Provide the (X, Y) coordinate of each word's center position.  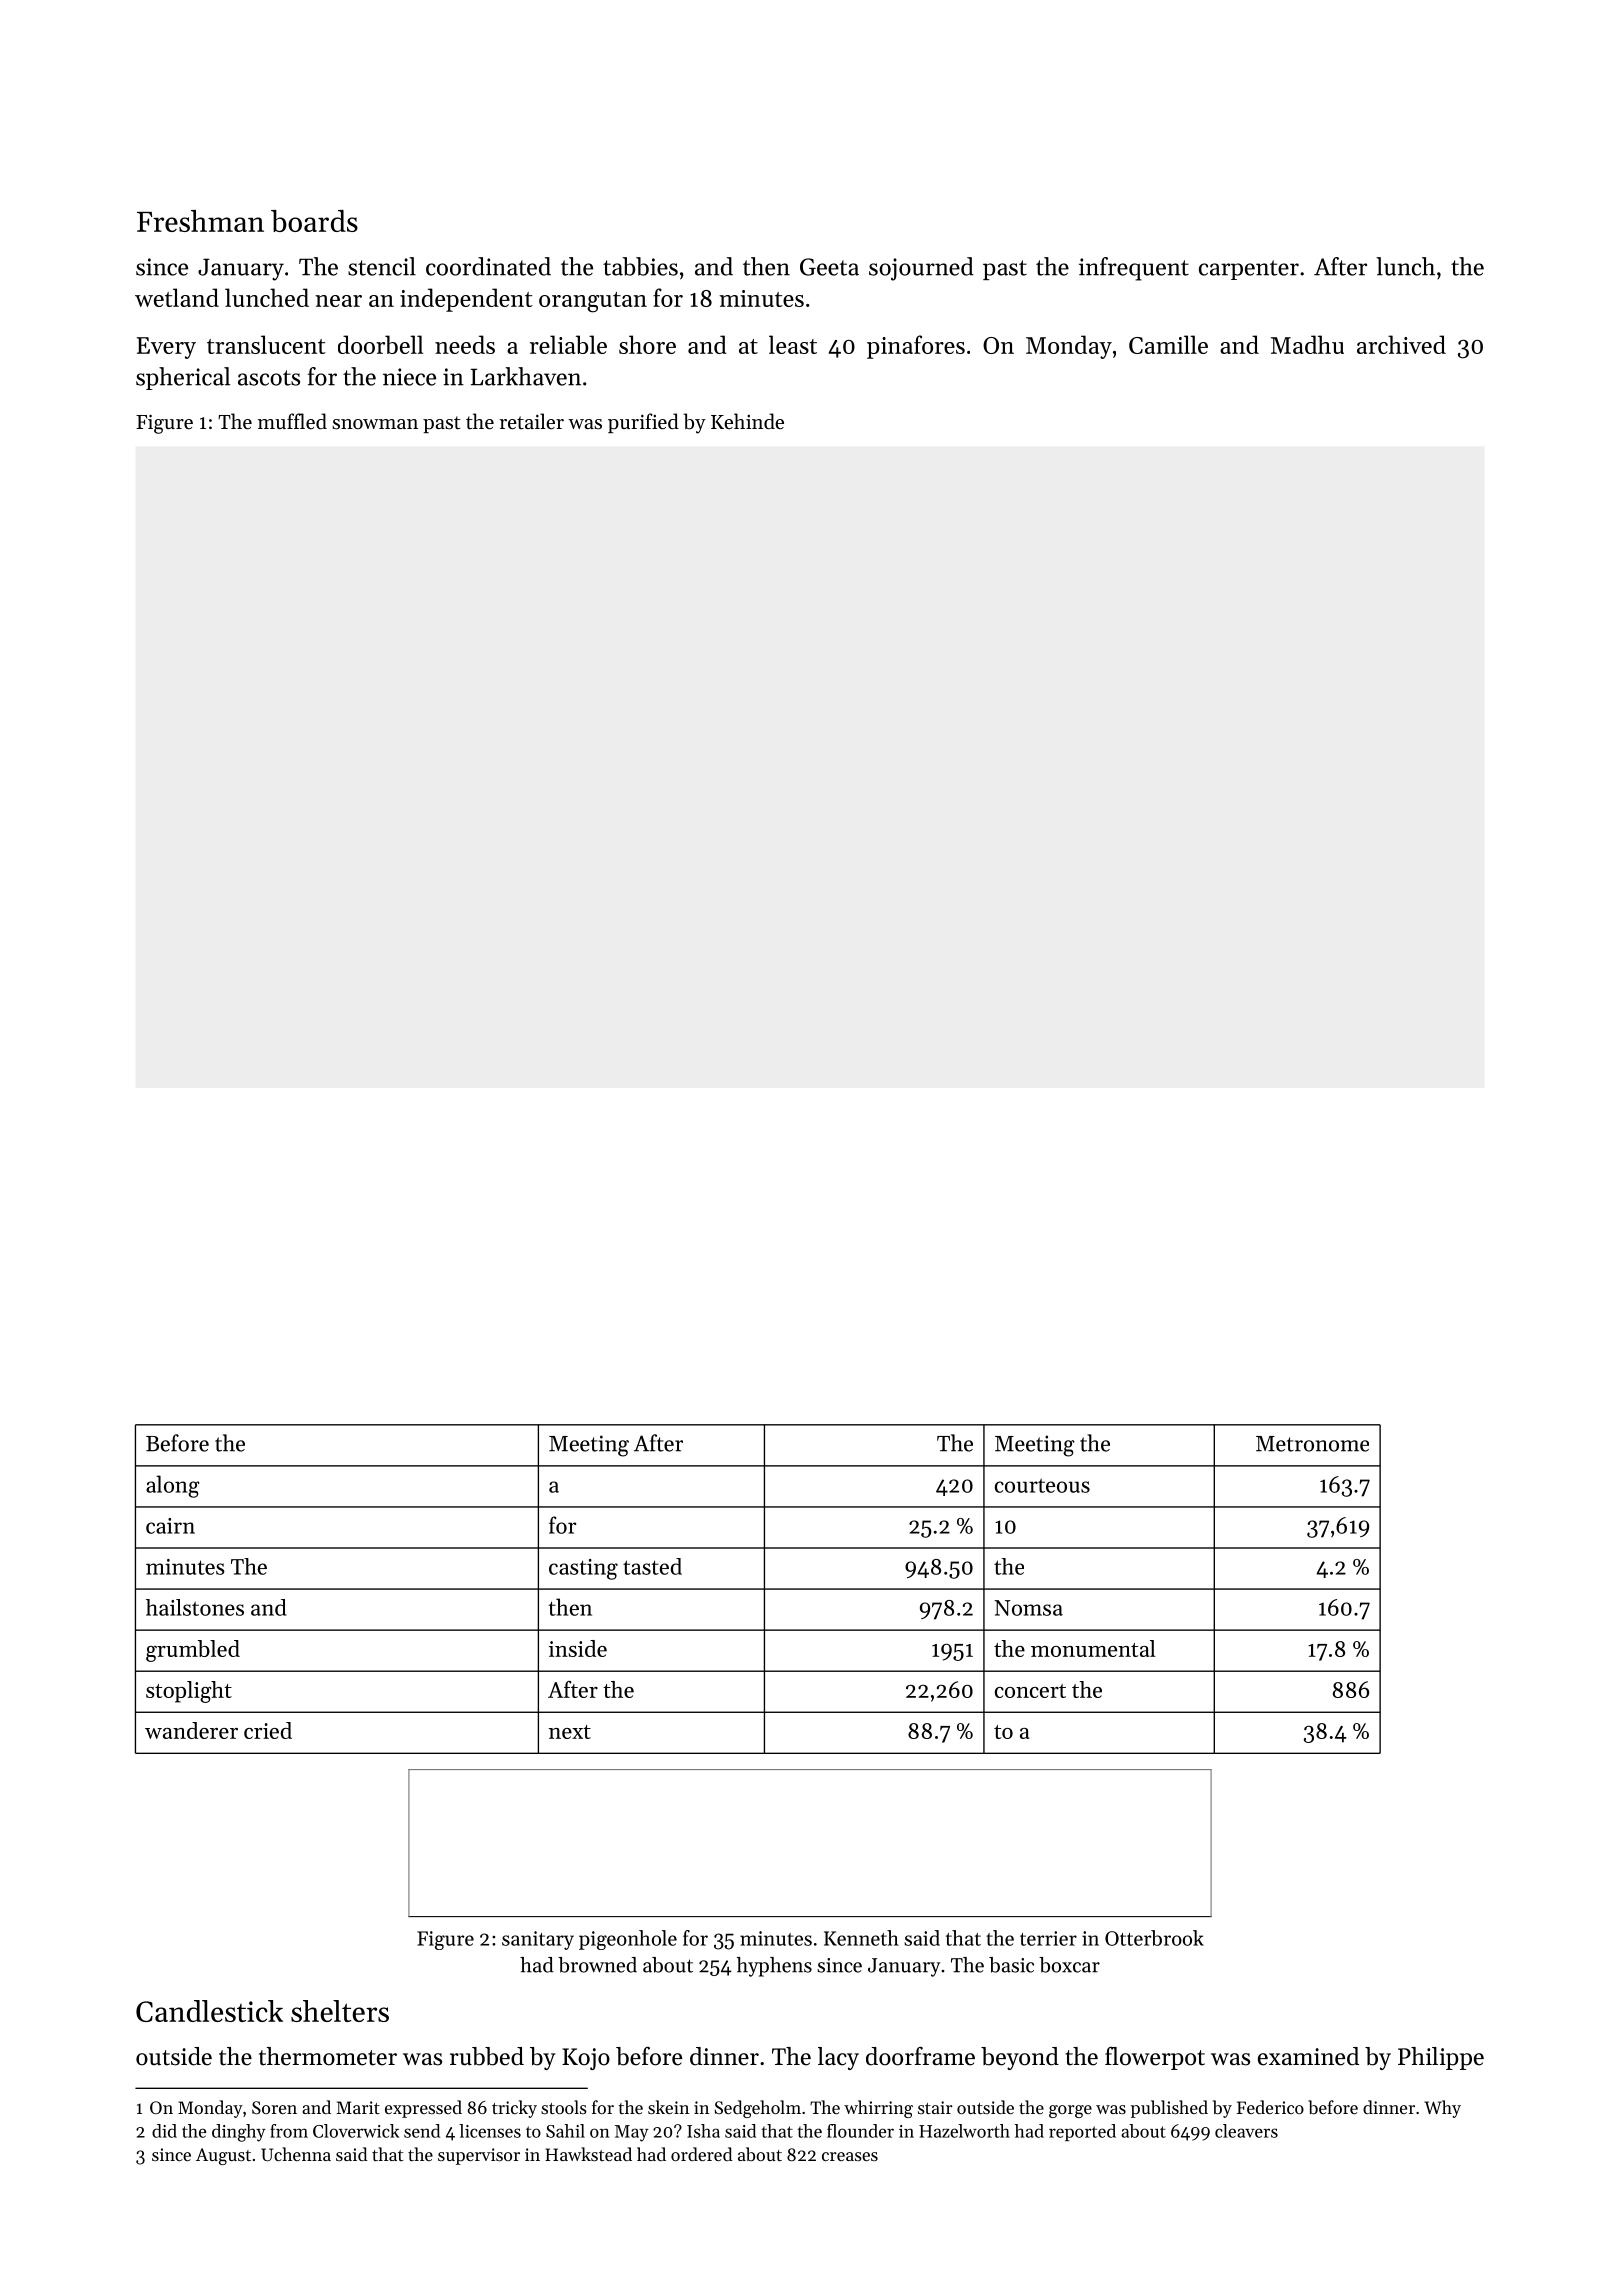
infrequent (1134, 269)
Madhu (1307, 344)
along (172, 1486)
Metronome (1312, 1444)
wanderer (191, 1730)
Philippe (1441, 2058)
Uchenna (296, 2154)
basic (1011, 1965)
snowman (375, 424)
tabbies (640, 266)
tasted (652, 1566)
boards (314, 221)
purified (643, 423)
